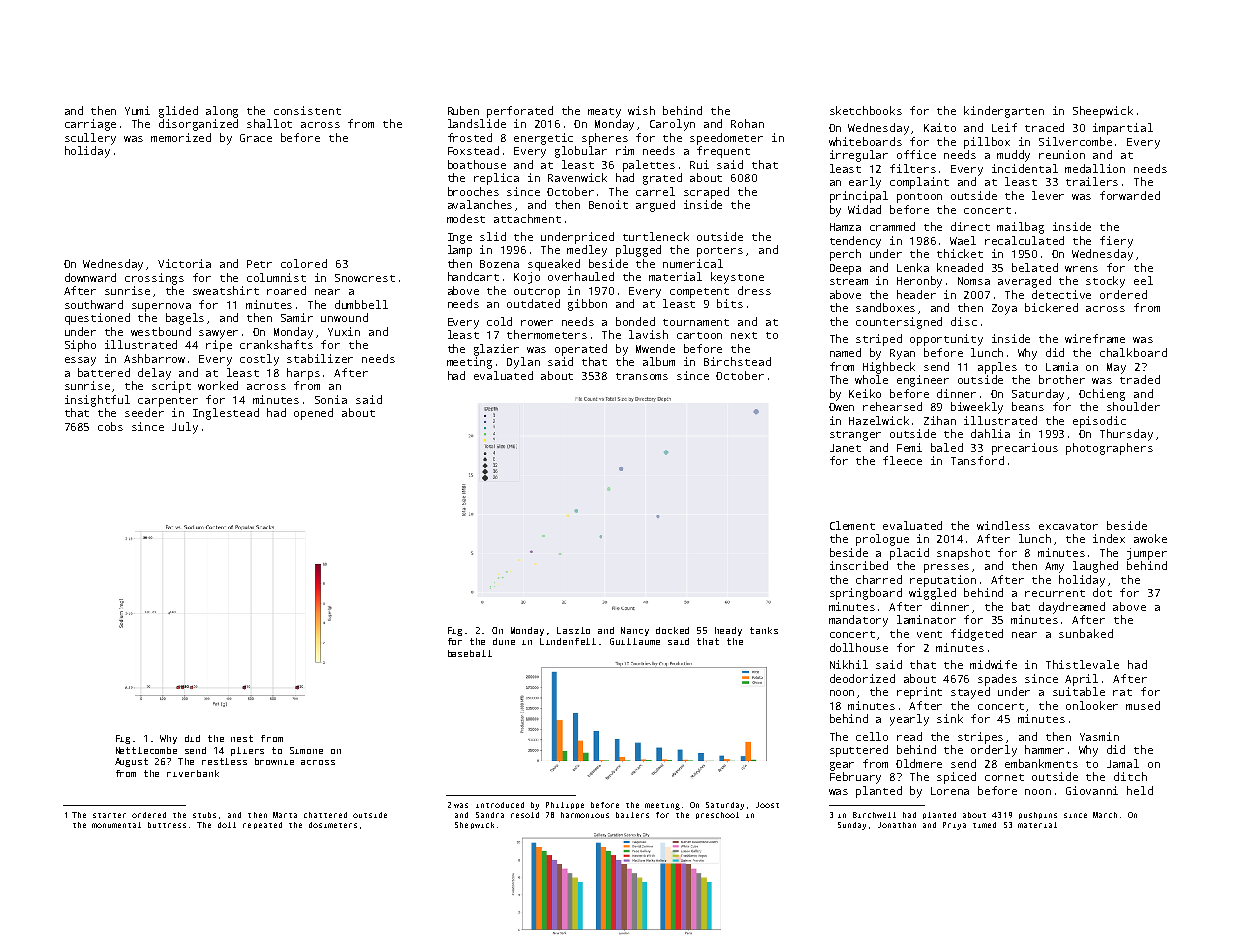 The width and height of the page is (1233, 952). I want to click on Nettlecombe, so click(146, 750).
